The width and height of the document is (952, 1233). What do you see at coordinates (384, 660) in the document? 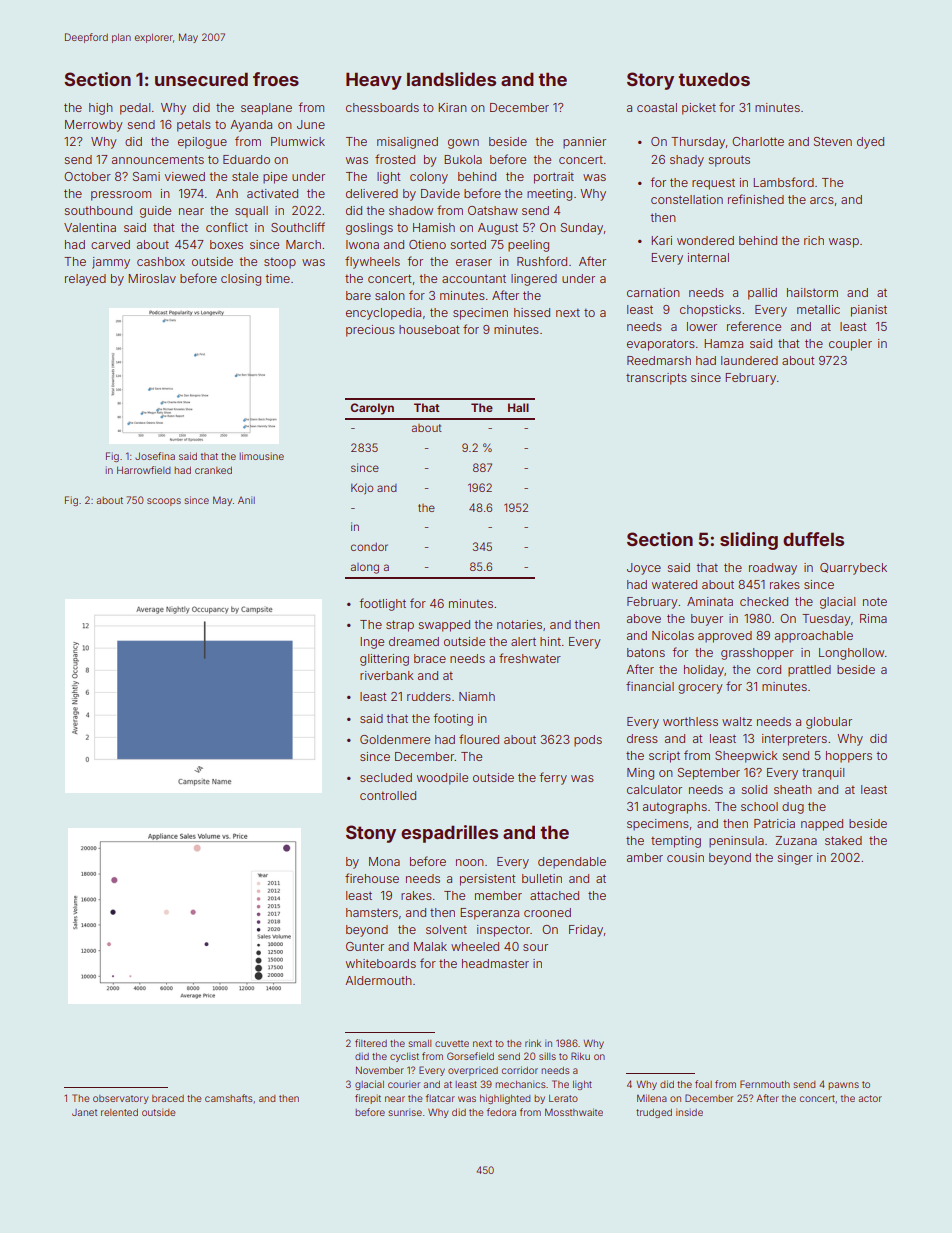
I see `glittering` at bounding box center [384, 660].
